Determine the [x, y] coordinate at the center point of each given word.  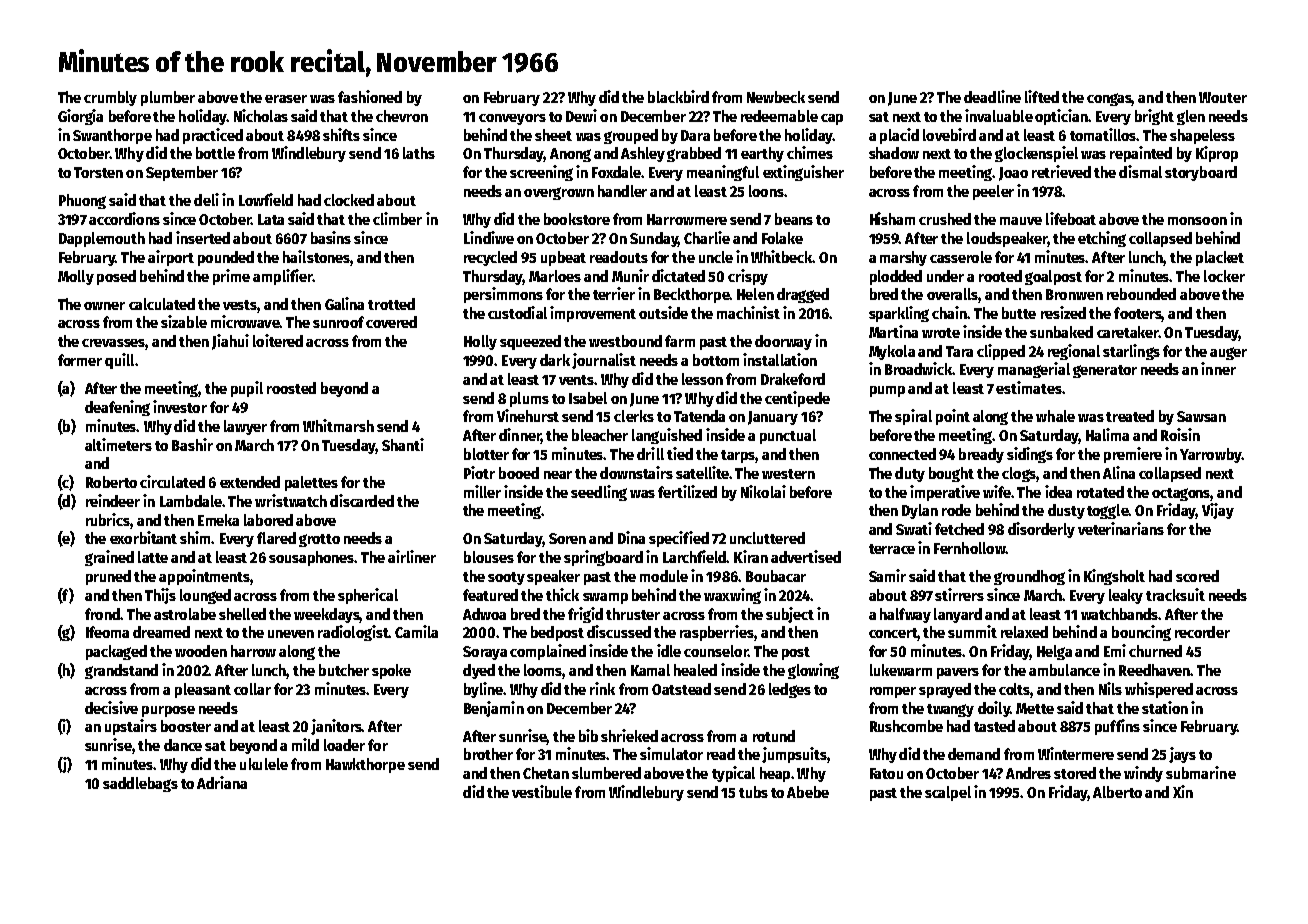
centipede [797, 399]
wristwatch [291, 500]
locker [1224, 276]
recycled [490, 258]
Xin [1183, 791]
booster [186, 726]
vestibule [542, 791]
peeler [993, 192]
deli [206, 199]
